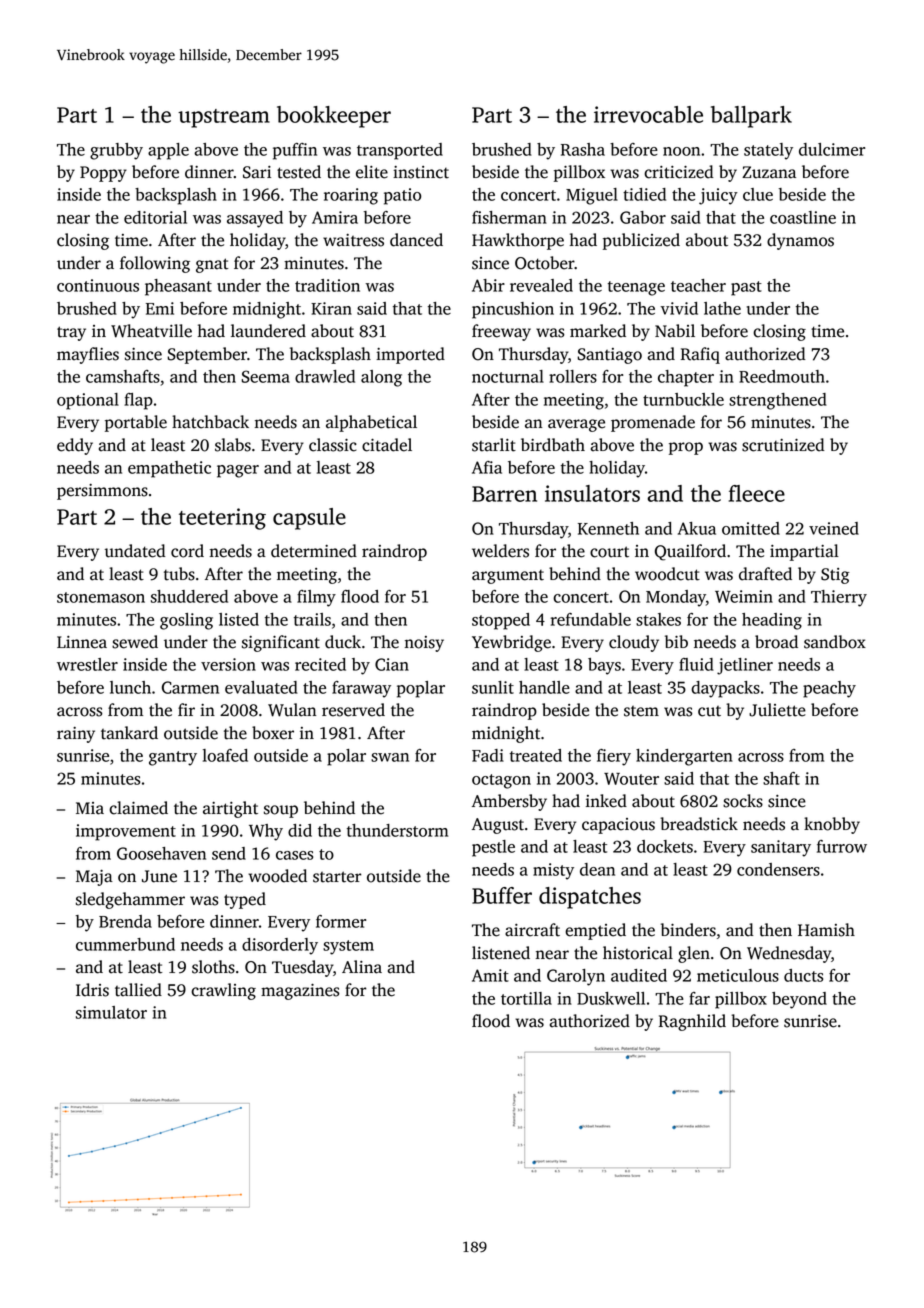  What do you see at coordinates (541, 285) in the document?
I see `revealed` at bounding box center [541, 285].
